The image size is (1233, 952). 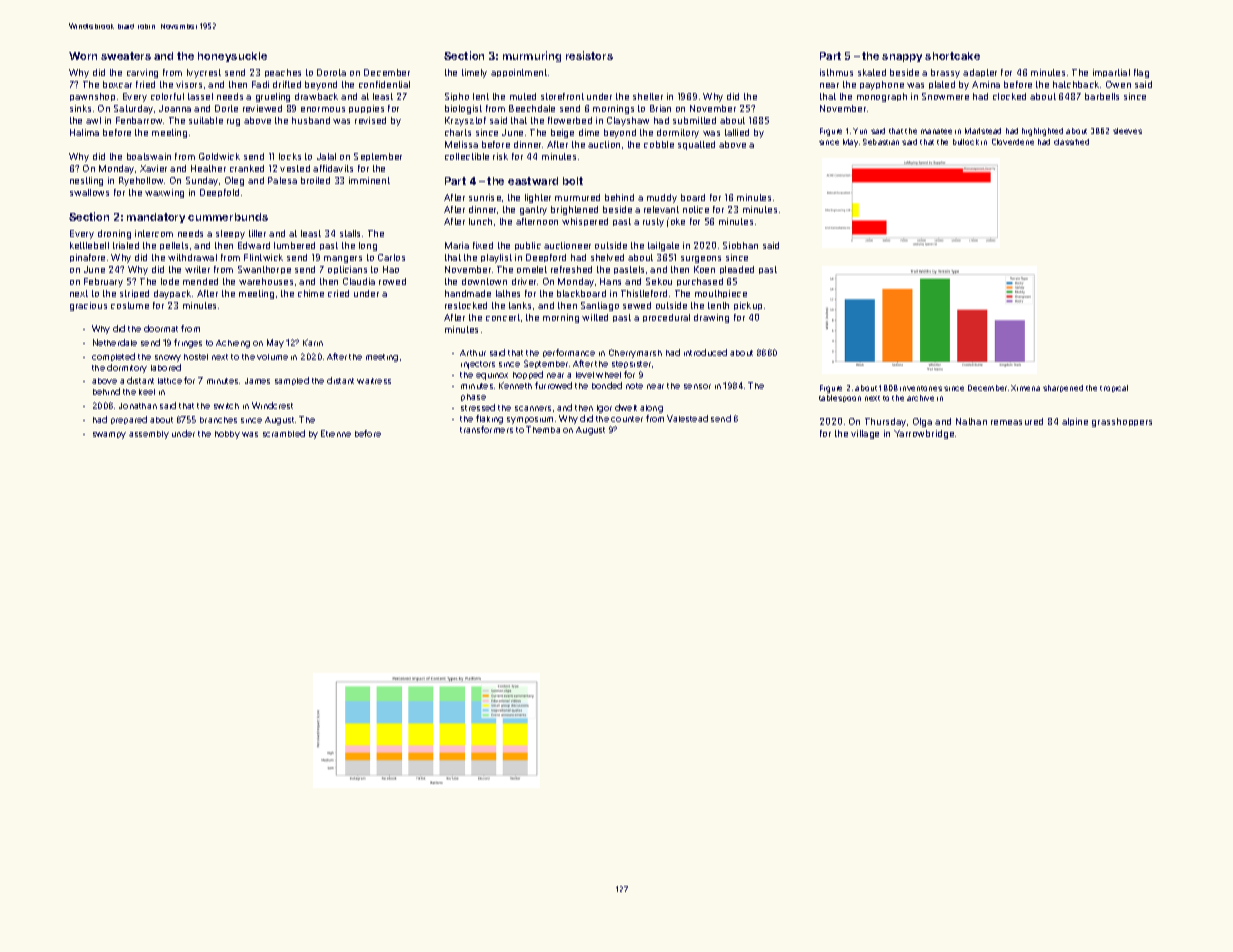 What do you see at coordinates (147, 392) in the image?
I see `keel` at bounding box center [147, 392].
